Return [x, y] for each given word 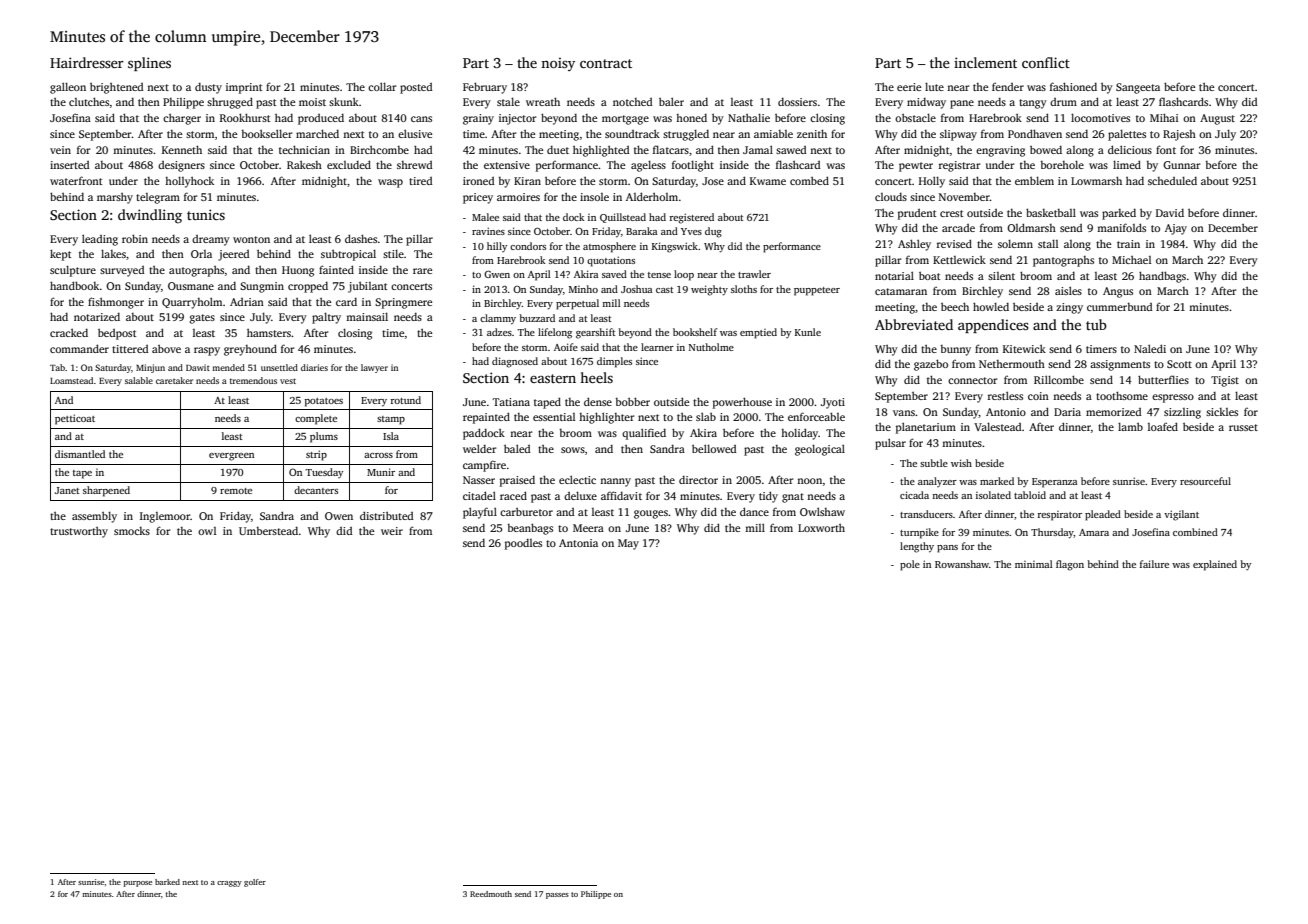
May [628, 544]
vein [60, 150]
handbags [1162, 277]
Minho [583, 289]
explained [1215, 565]
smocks [132, 531]
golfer [255, 883]
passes [557, 896]
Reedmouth [491, 894]
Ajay [1176, 229]
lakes [113, 253]
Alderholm [652, 196]
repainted [486, 418]
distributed [386, 515]
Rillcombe [1059, 379]
